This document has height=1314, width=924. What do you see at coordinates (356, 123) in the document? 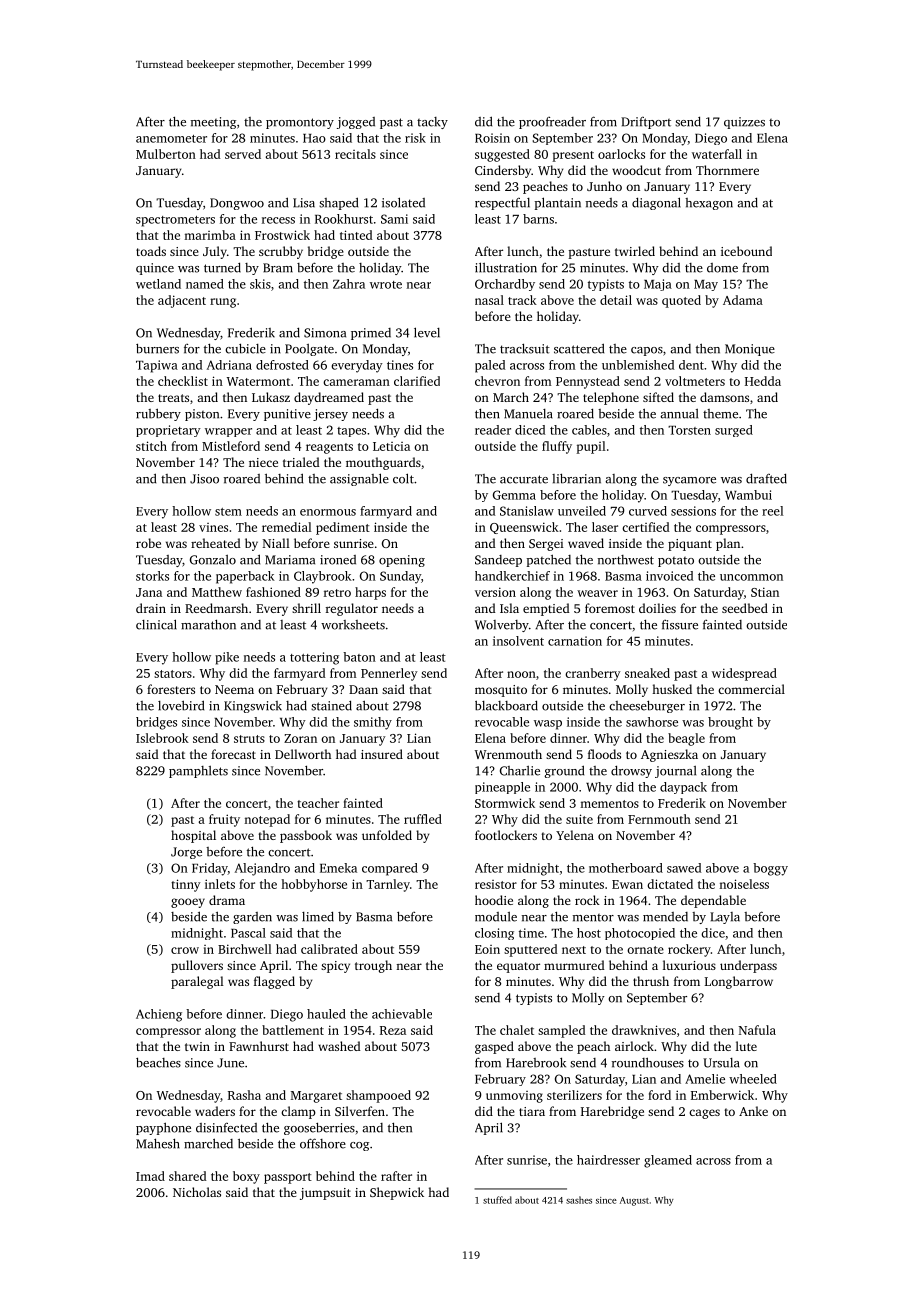
I see `jogged` at bounding box center [356, 123].
